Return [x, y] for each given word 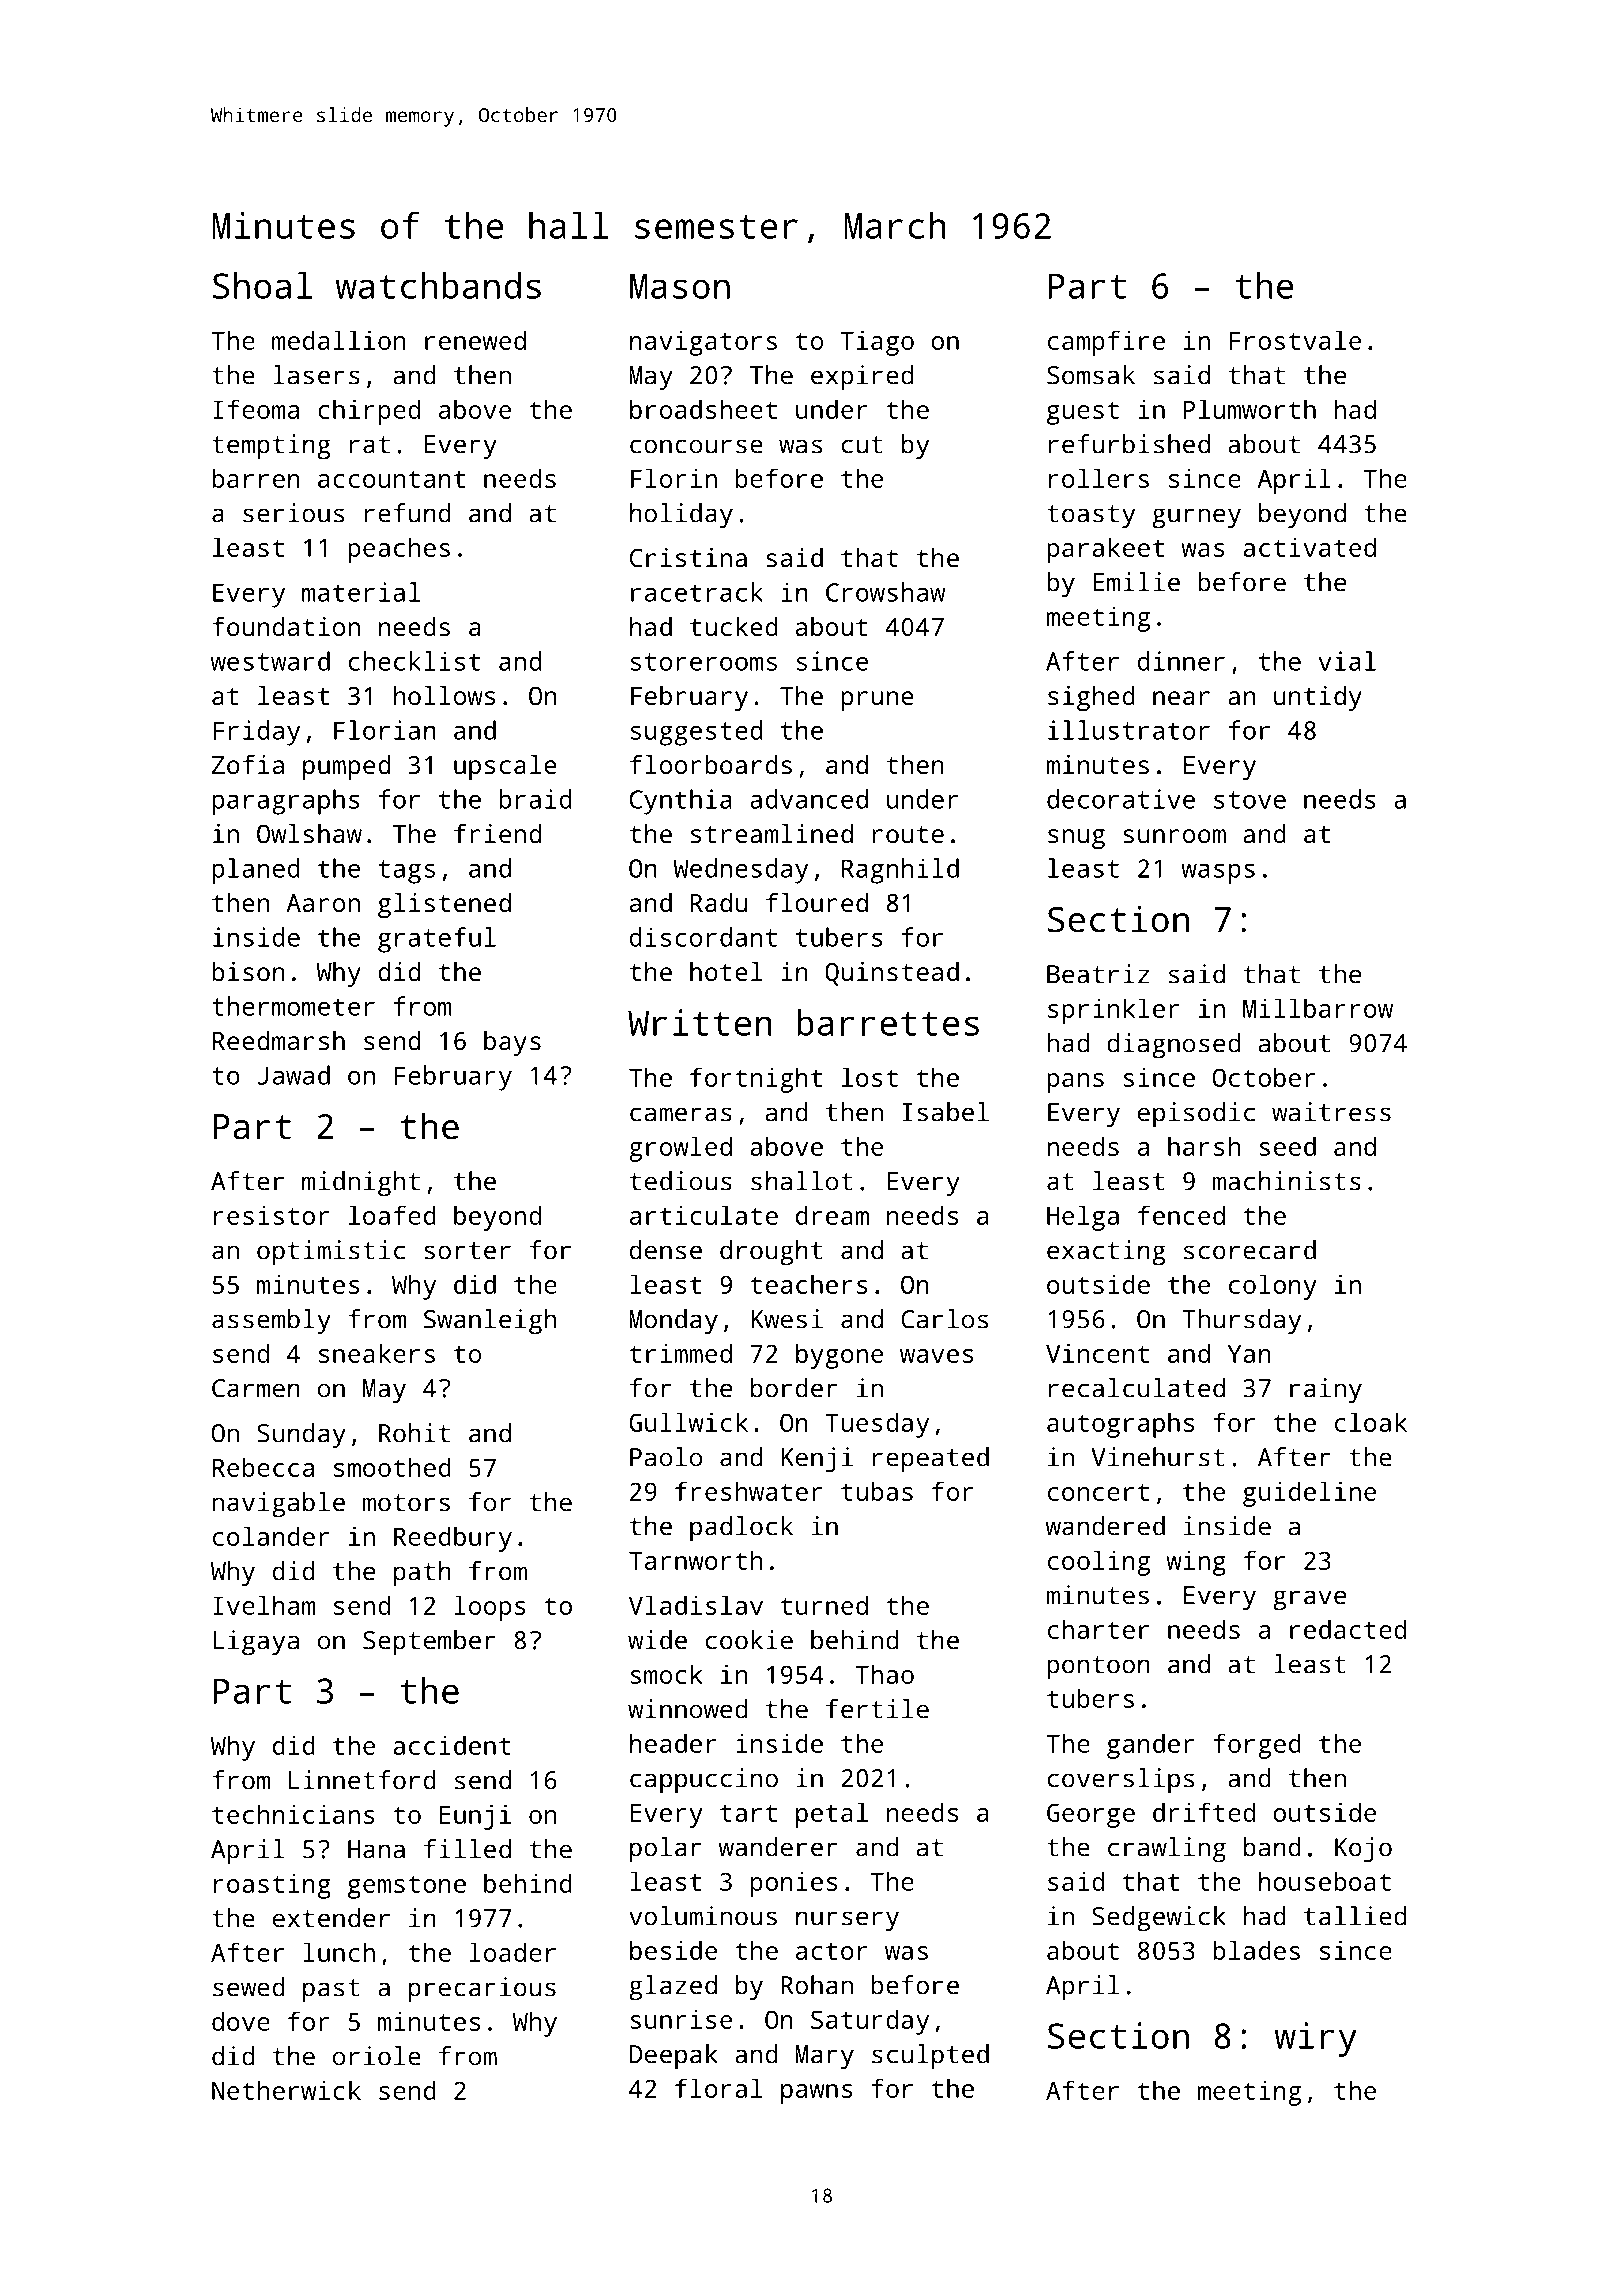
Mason [680, 286]
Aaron [323, 903]
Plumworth [1249, 409]
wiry [1316, 2039]
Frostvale [1295, 340]
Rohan [817, 1985]
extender [331, 1918]
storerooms [703, 662]
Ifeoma [256, 409]
